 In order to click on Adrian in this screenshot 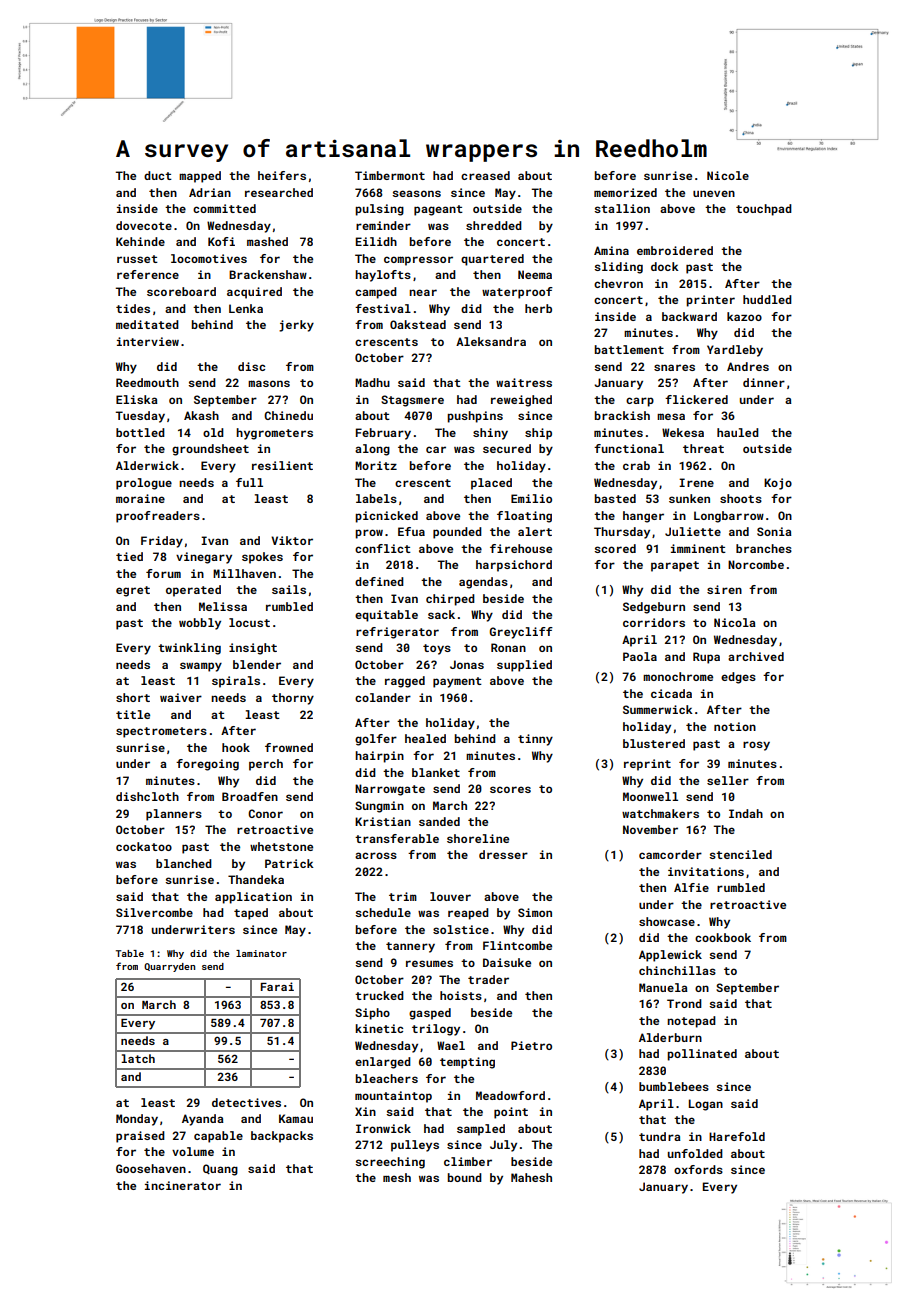, I will do `click(210, 192)`.
